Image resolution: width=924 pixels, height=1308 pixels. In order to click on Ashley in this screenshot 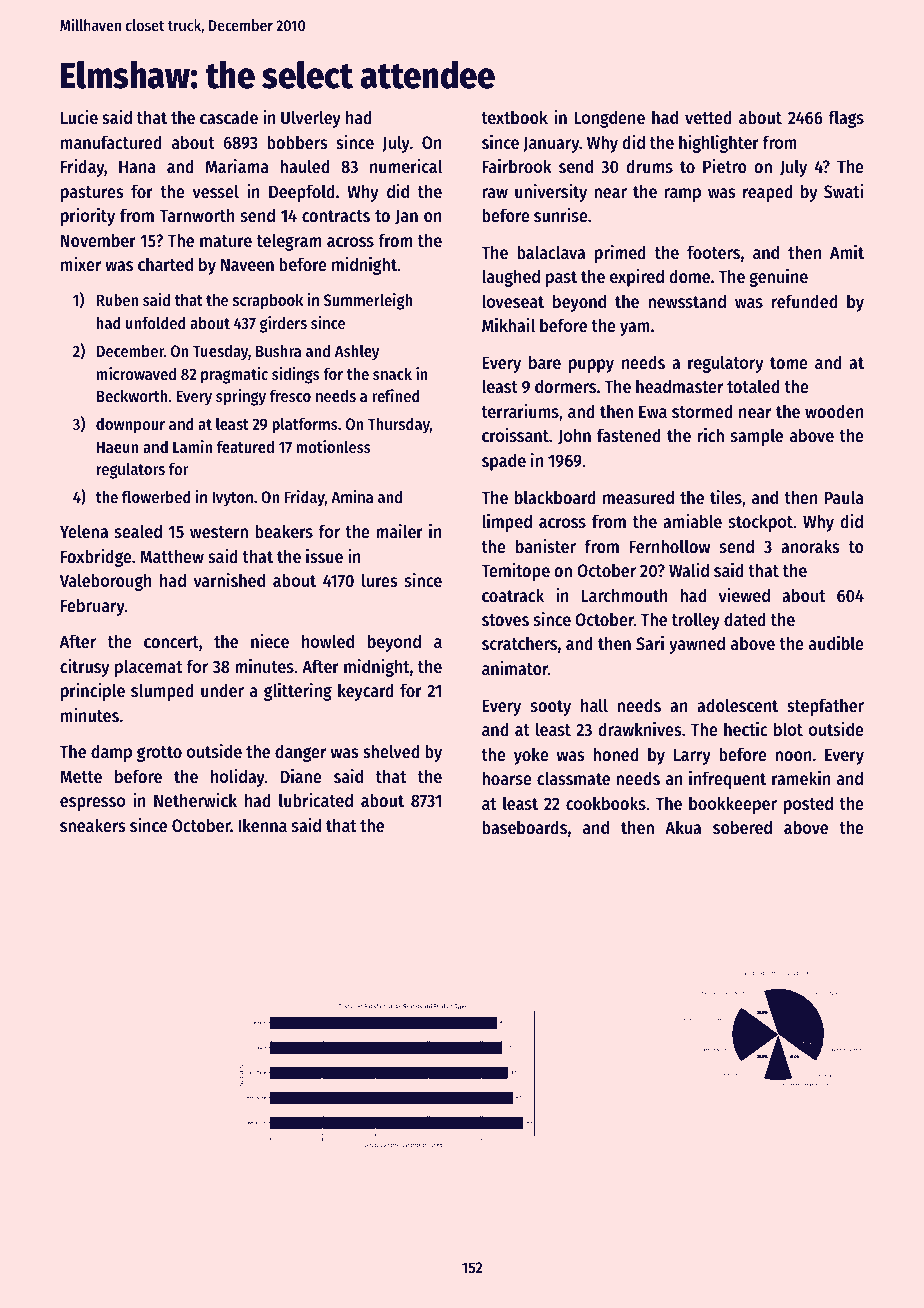, I will do `click(357, 352)`.
